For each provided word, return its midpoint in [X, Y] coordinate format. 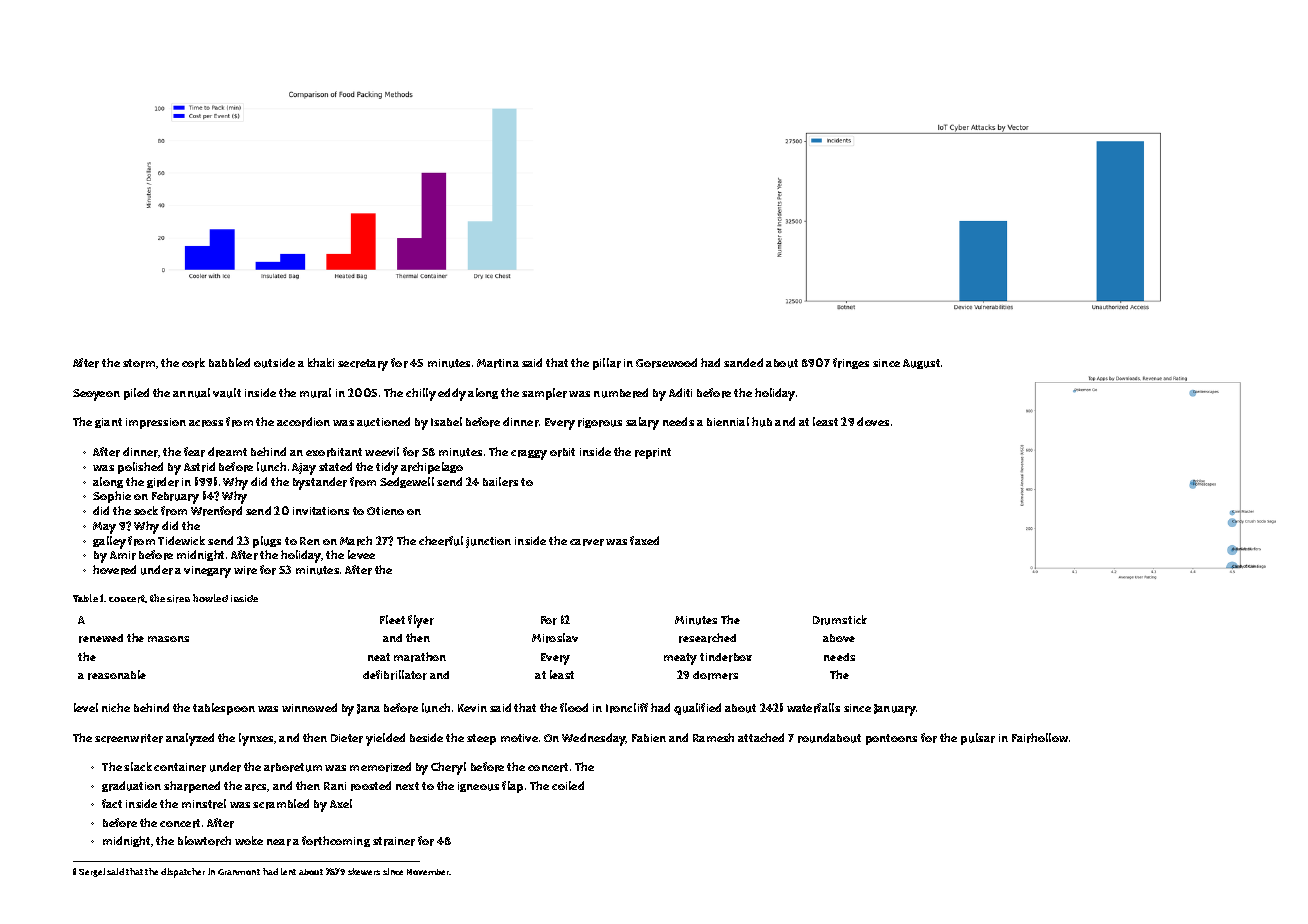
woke [249, 840]
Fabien [649, 738]
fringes [851, 363]
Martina [498, 363]
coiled [568, 785]
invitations [321, 511]
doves [873, 421]
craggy [529, 455]
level [86, 707]
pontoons [891, 739]
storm [139, 363]
